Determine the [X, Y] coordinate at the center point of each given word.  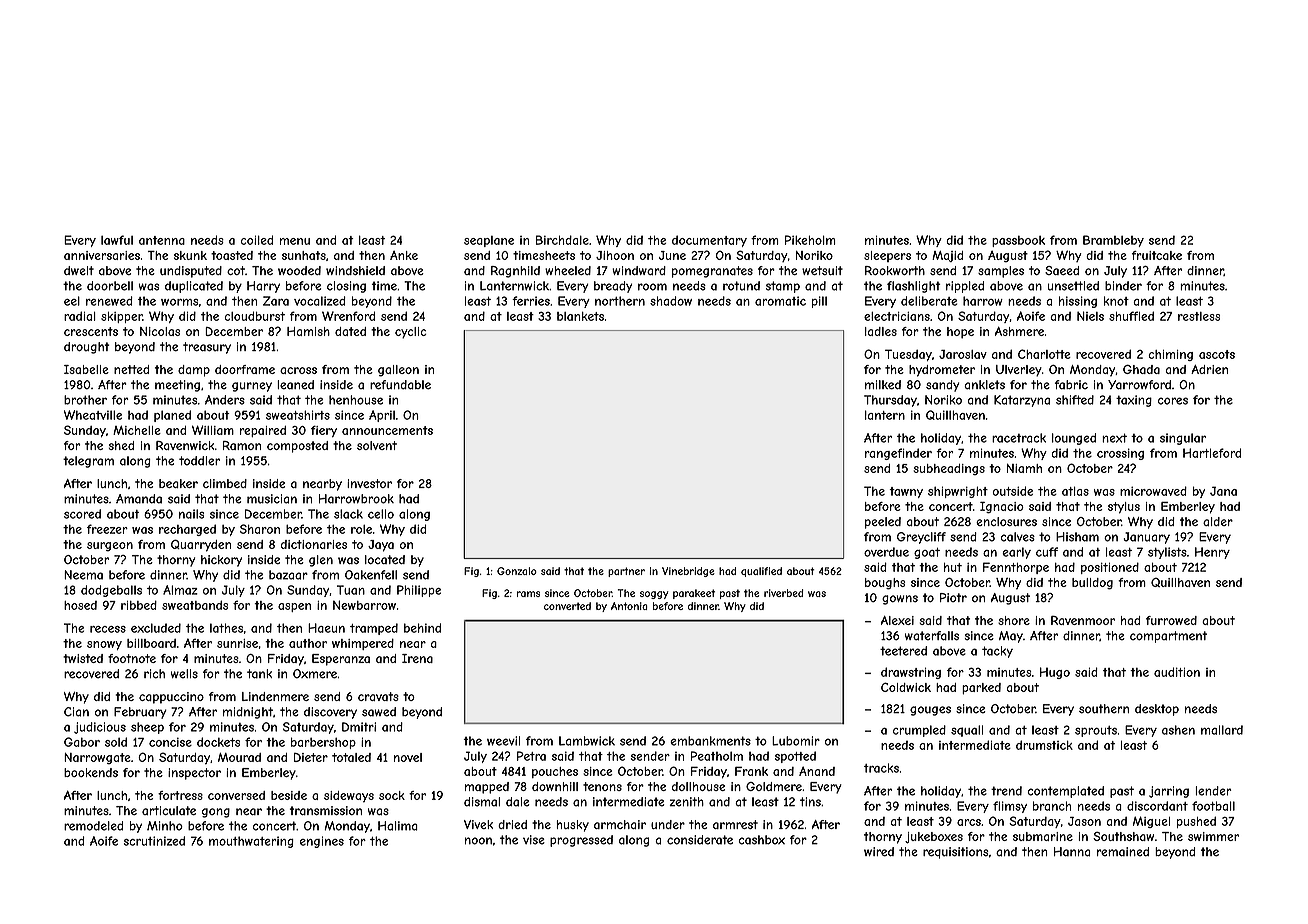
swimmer [1213, 836]
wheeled [568, 270]
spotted [795, 757]
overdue [886, 552]
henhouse [356, 400]
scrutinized [154, 841]
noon [478, 841]
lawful [117, 240]
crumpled [919, 731]
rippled [965, 287]
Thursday [890, 401]
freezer [107, 529]
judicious [100, 728]
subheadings [949, 469]
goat [927, 553]
